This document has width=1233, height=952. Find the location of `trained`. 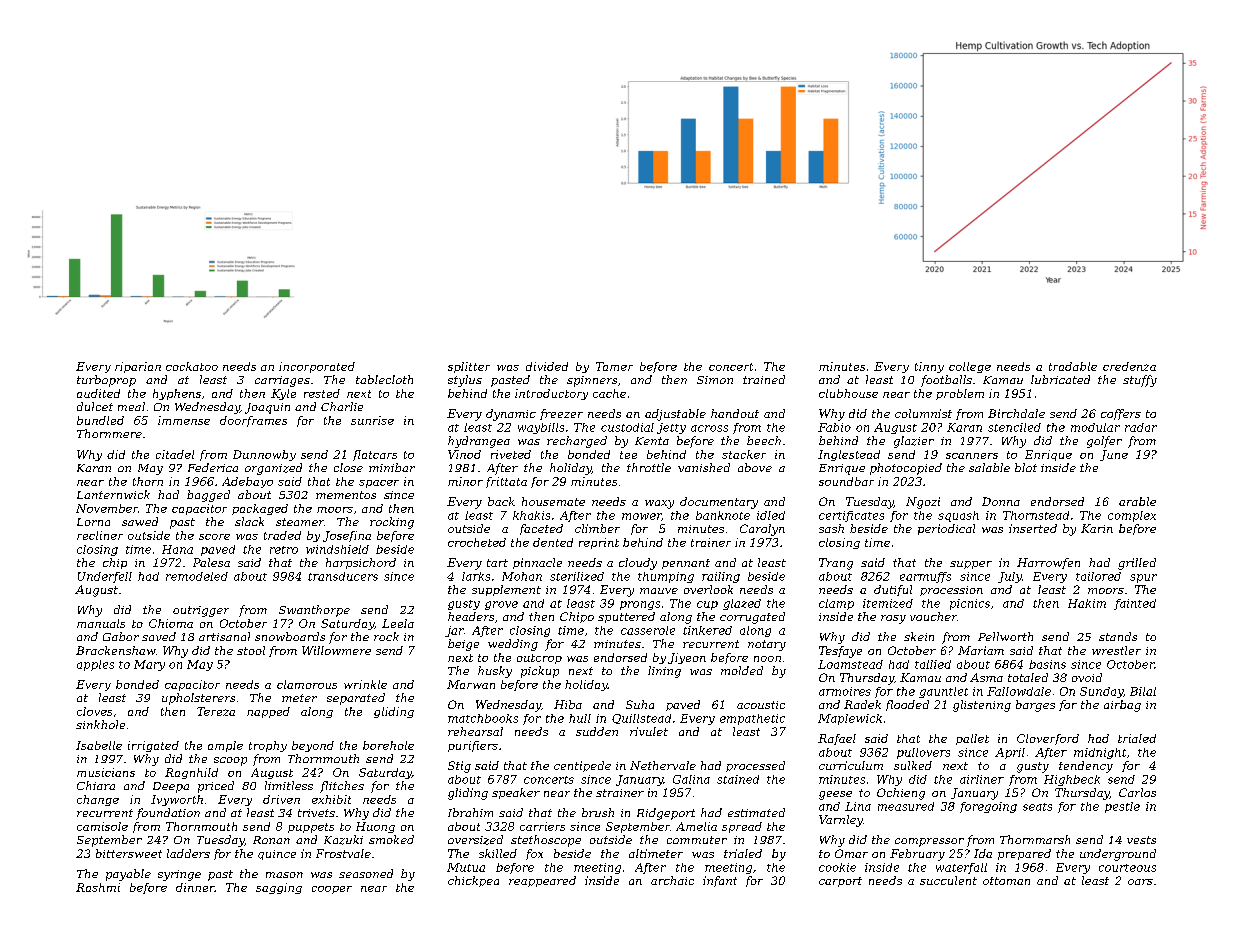

trained is located at coordinates (764, 379).
